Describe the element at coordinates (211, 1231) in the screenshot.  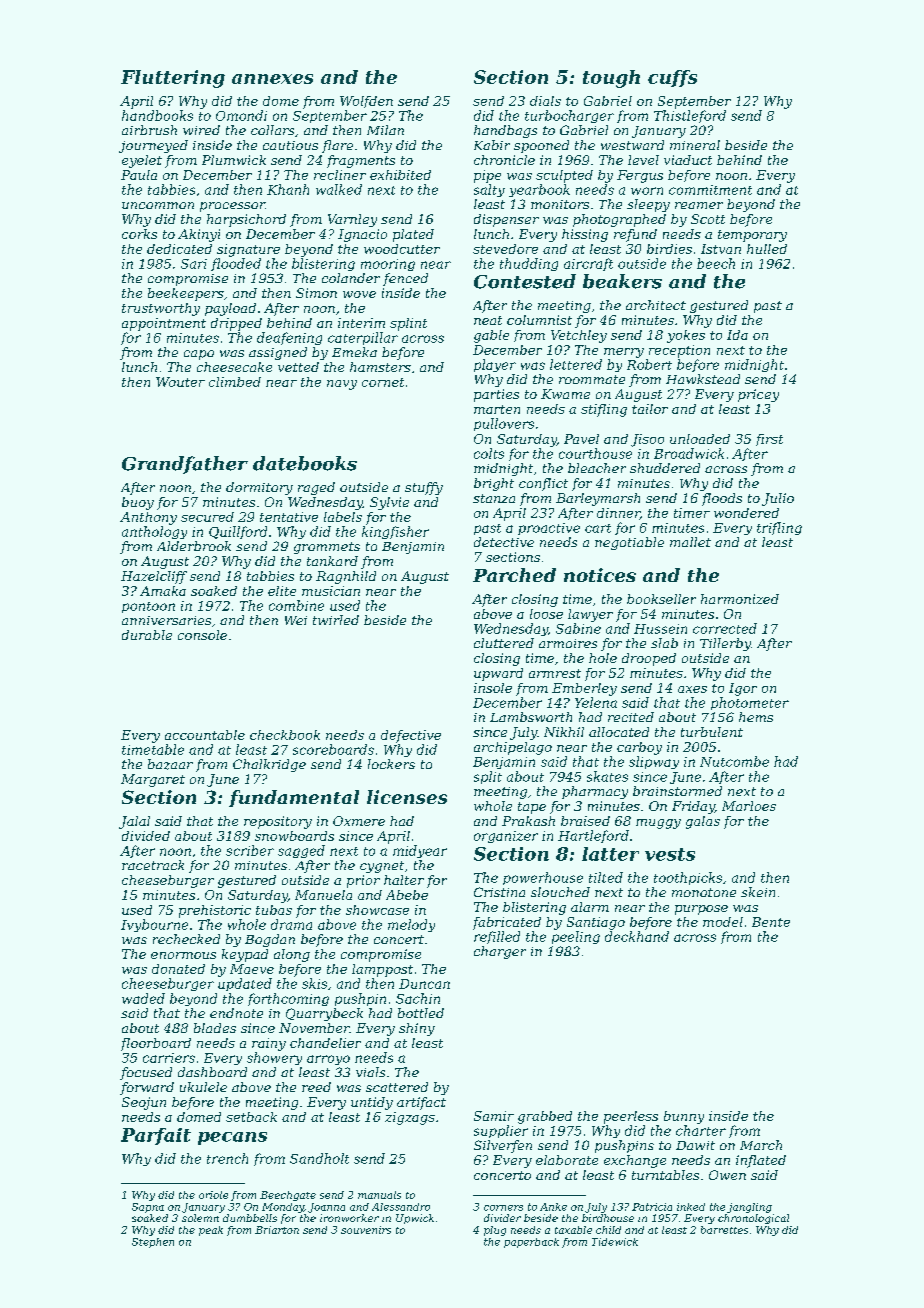
I see `peak` at that location.
